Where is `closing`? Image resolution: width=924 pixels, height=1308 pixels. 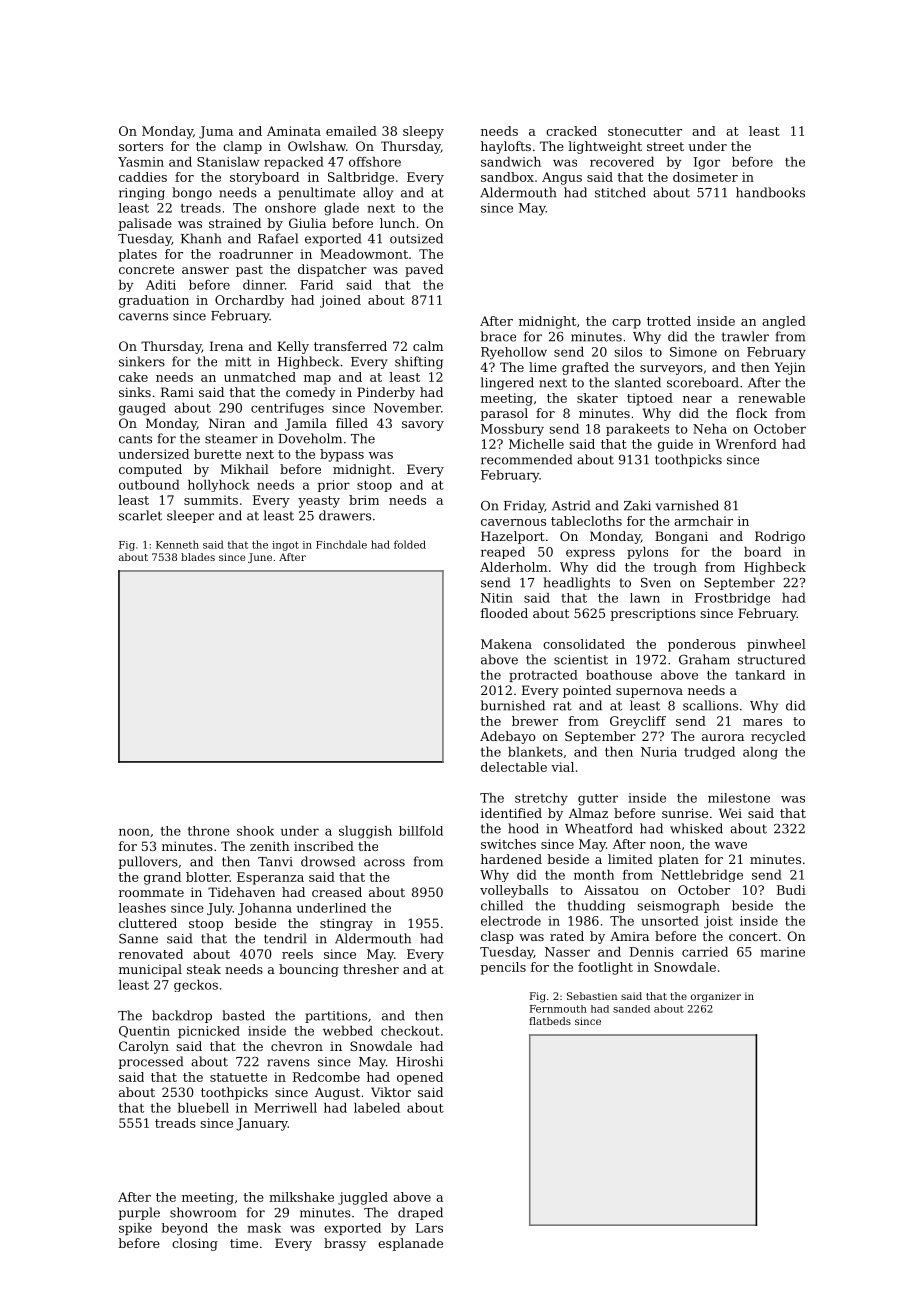 closing is located at coordinates (195, 1244).
